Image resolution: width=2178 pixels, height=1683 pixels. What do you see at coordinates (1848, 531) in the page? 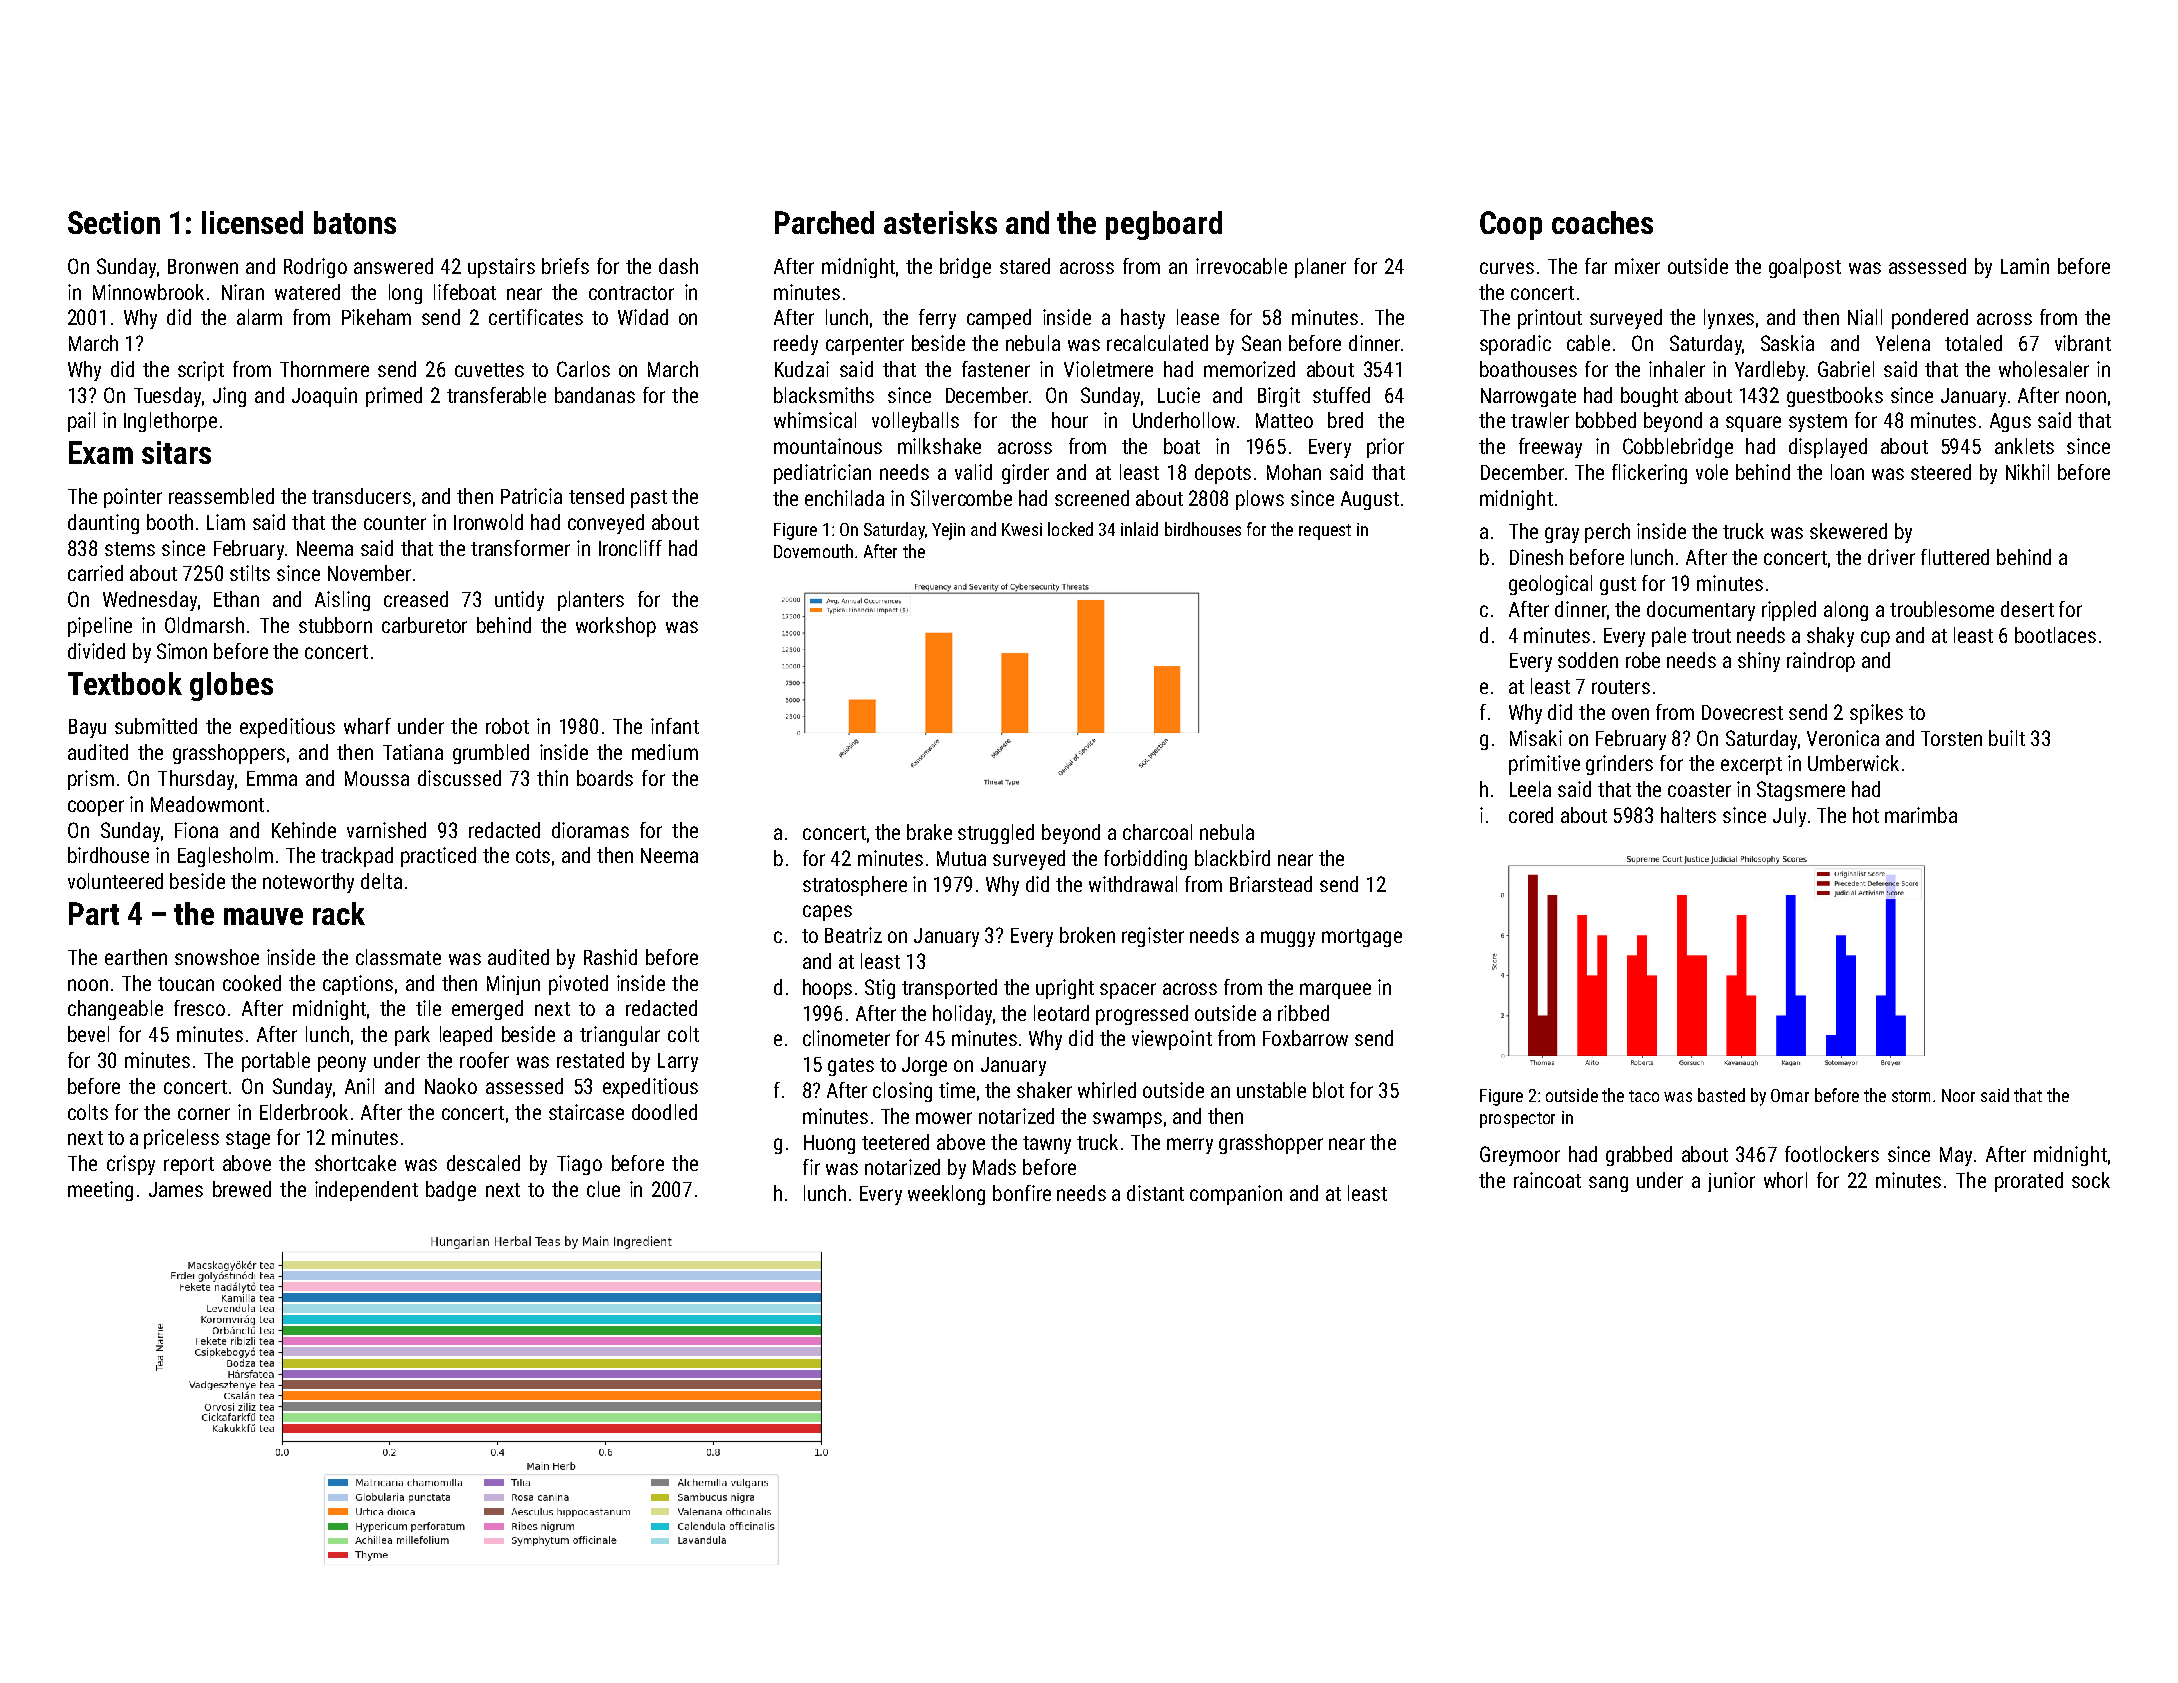
I see `skewered` at bounding box center [1848, 531].
